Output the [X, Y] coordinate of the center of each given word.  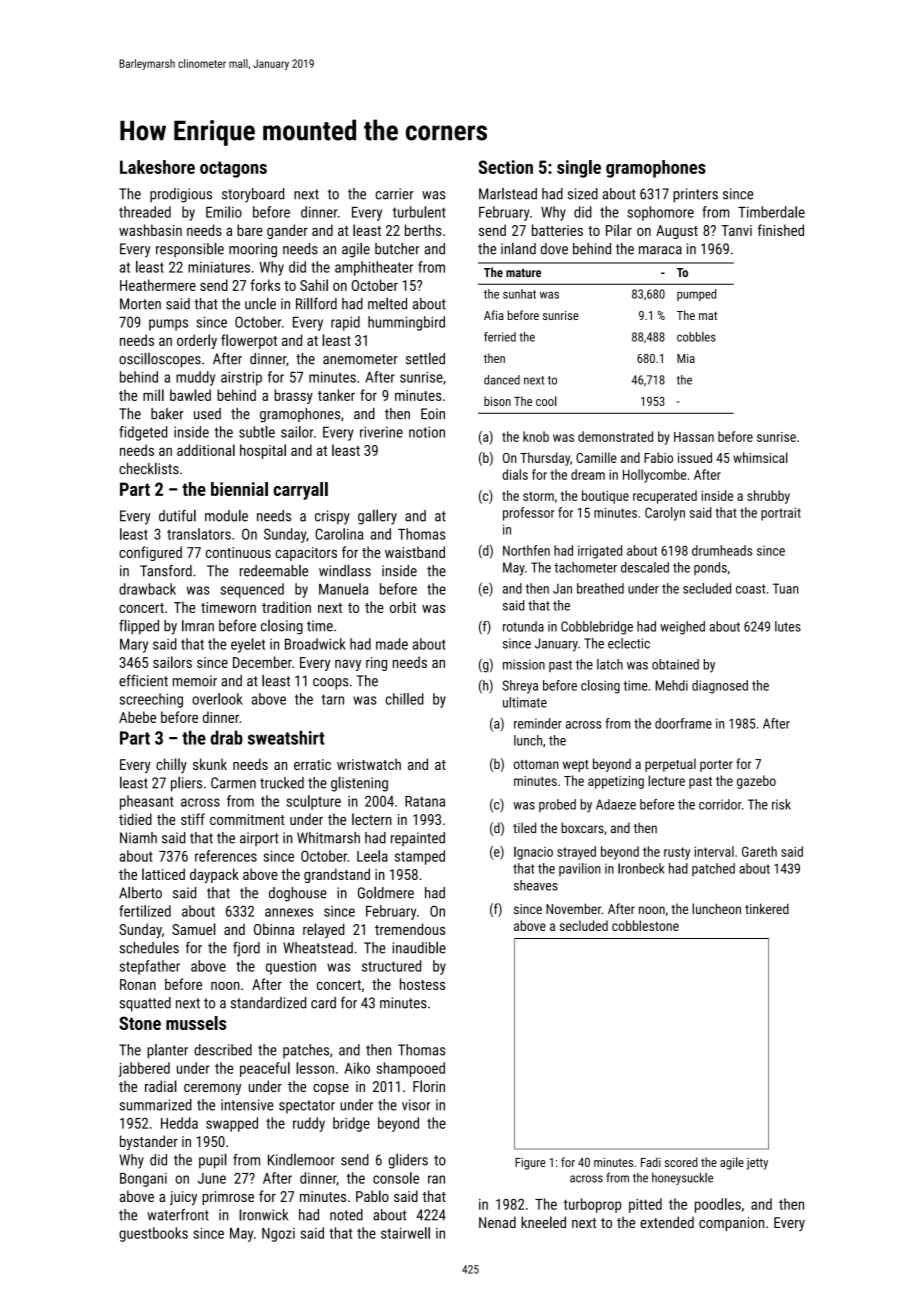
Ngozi [278, 1235]
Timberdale [771, 212]
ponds [710, 568]
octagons [233, 169]
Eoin [433, 414]
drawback [147, 589]
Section [505, 167]
